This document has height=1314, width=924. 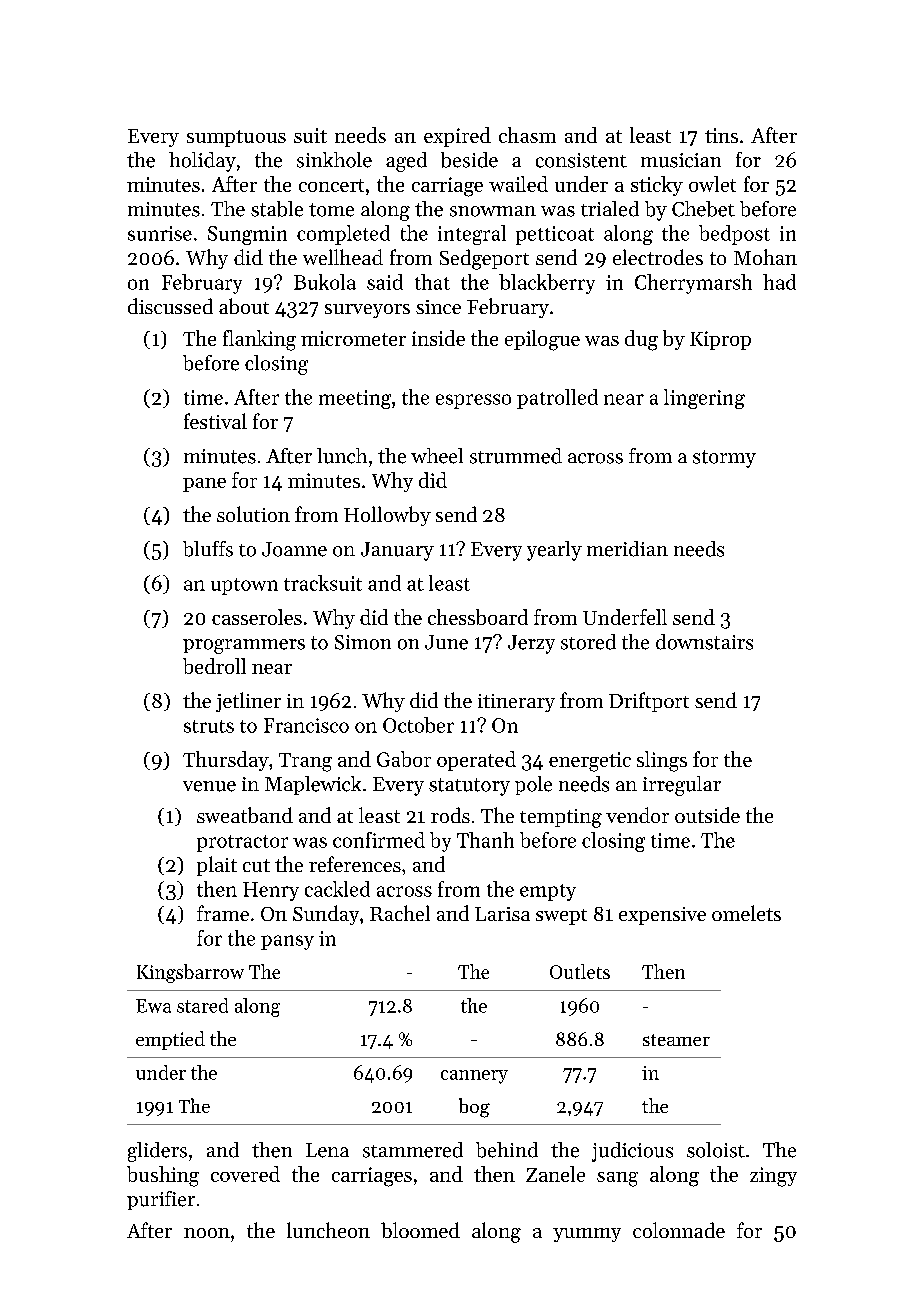 I want to click on tins, so click(x=721, y=135).
